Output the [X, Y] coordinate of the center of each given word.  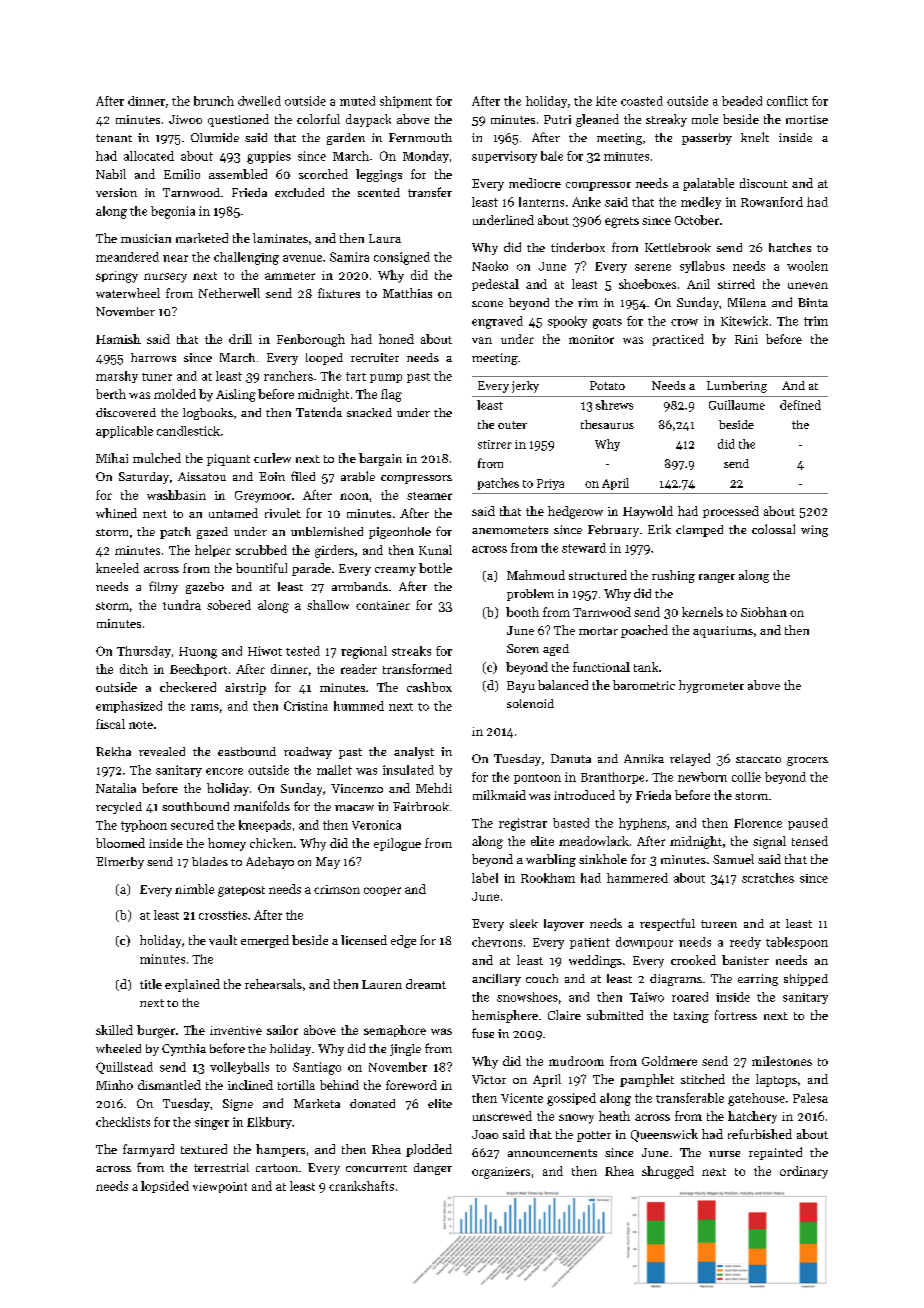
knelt [755, 137]
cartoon [277, 1168]
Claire [564, 1015]
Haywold [648, 512]
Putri [557, 119]
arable [358, 476]
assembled [238, 174]
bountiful [261, 568]
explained [192, 985]
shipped [806, 980]
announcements [552, 1153]
